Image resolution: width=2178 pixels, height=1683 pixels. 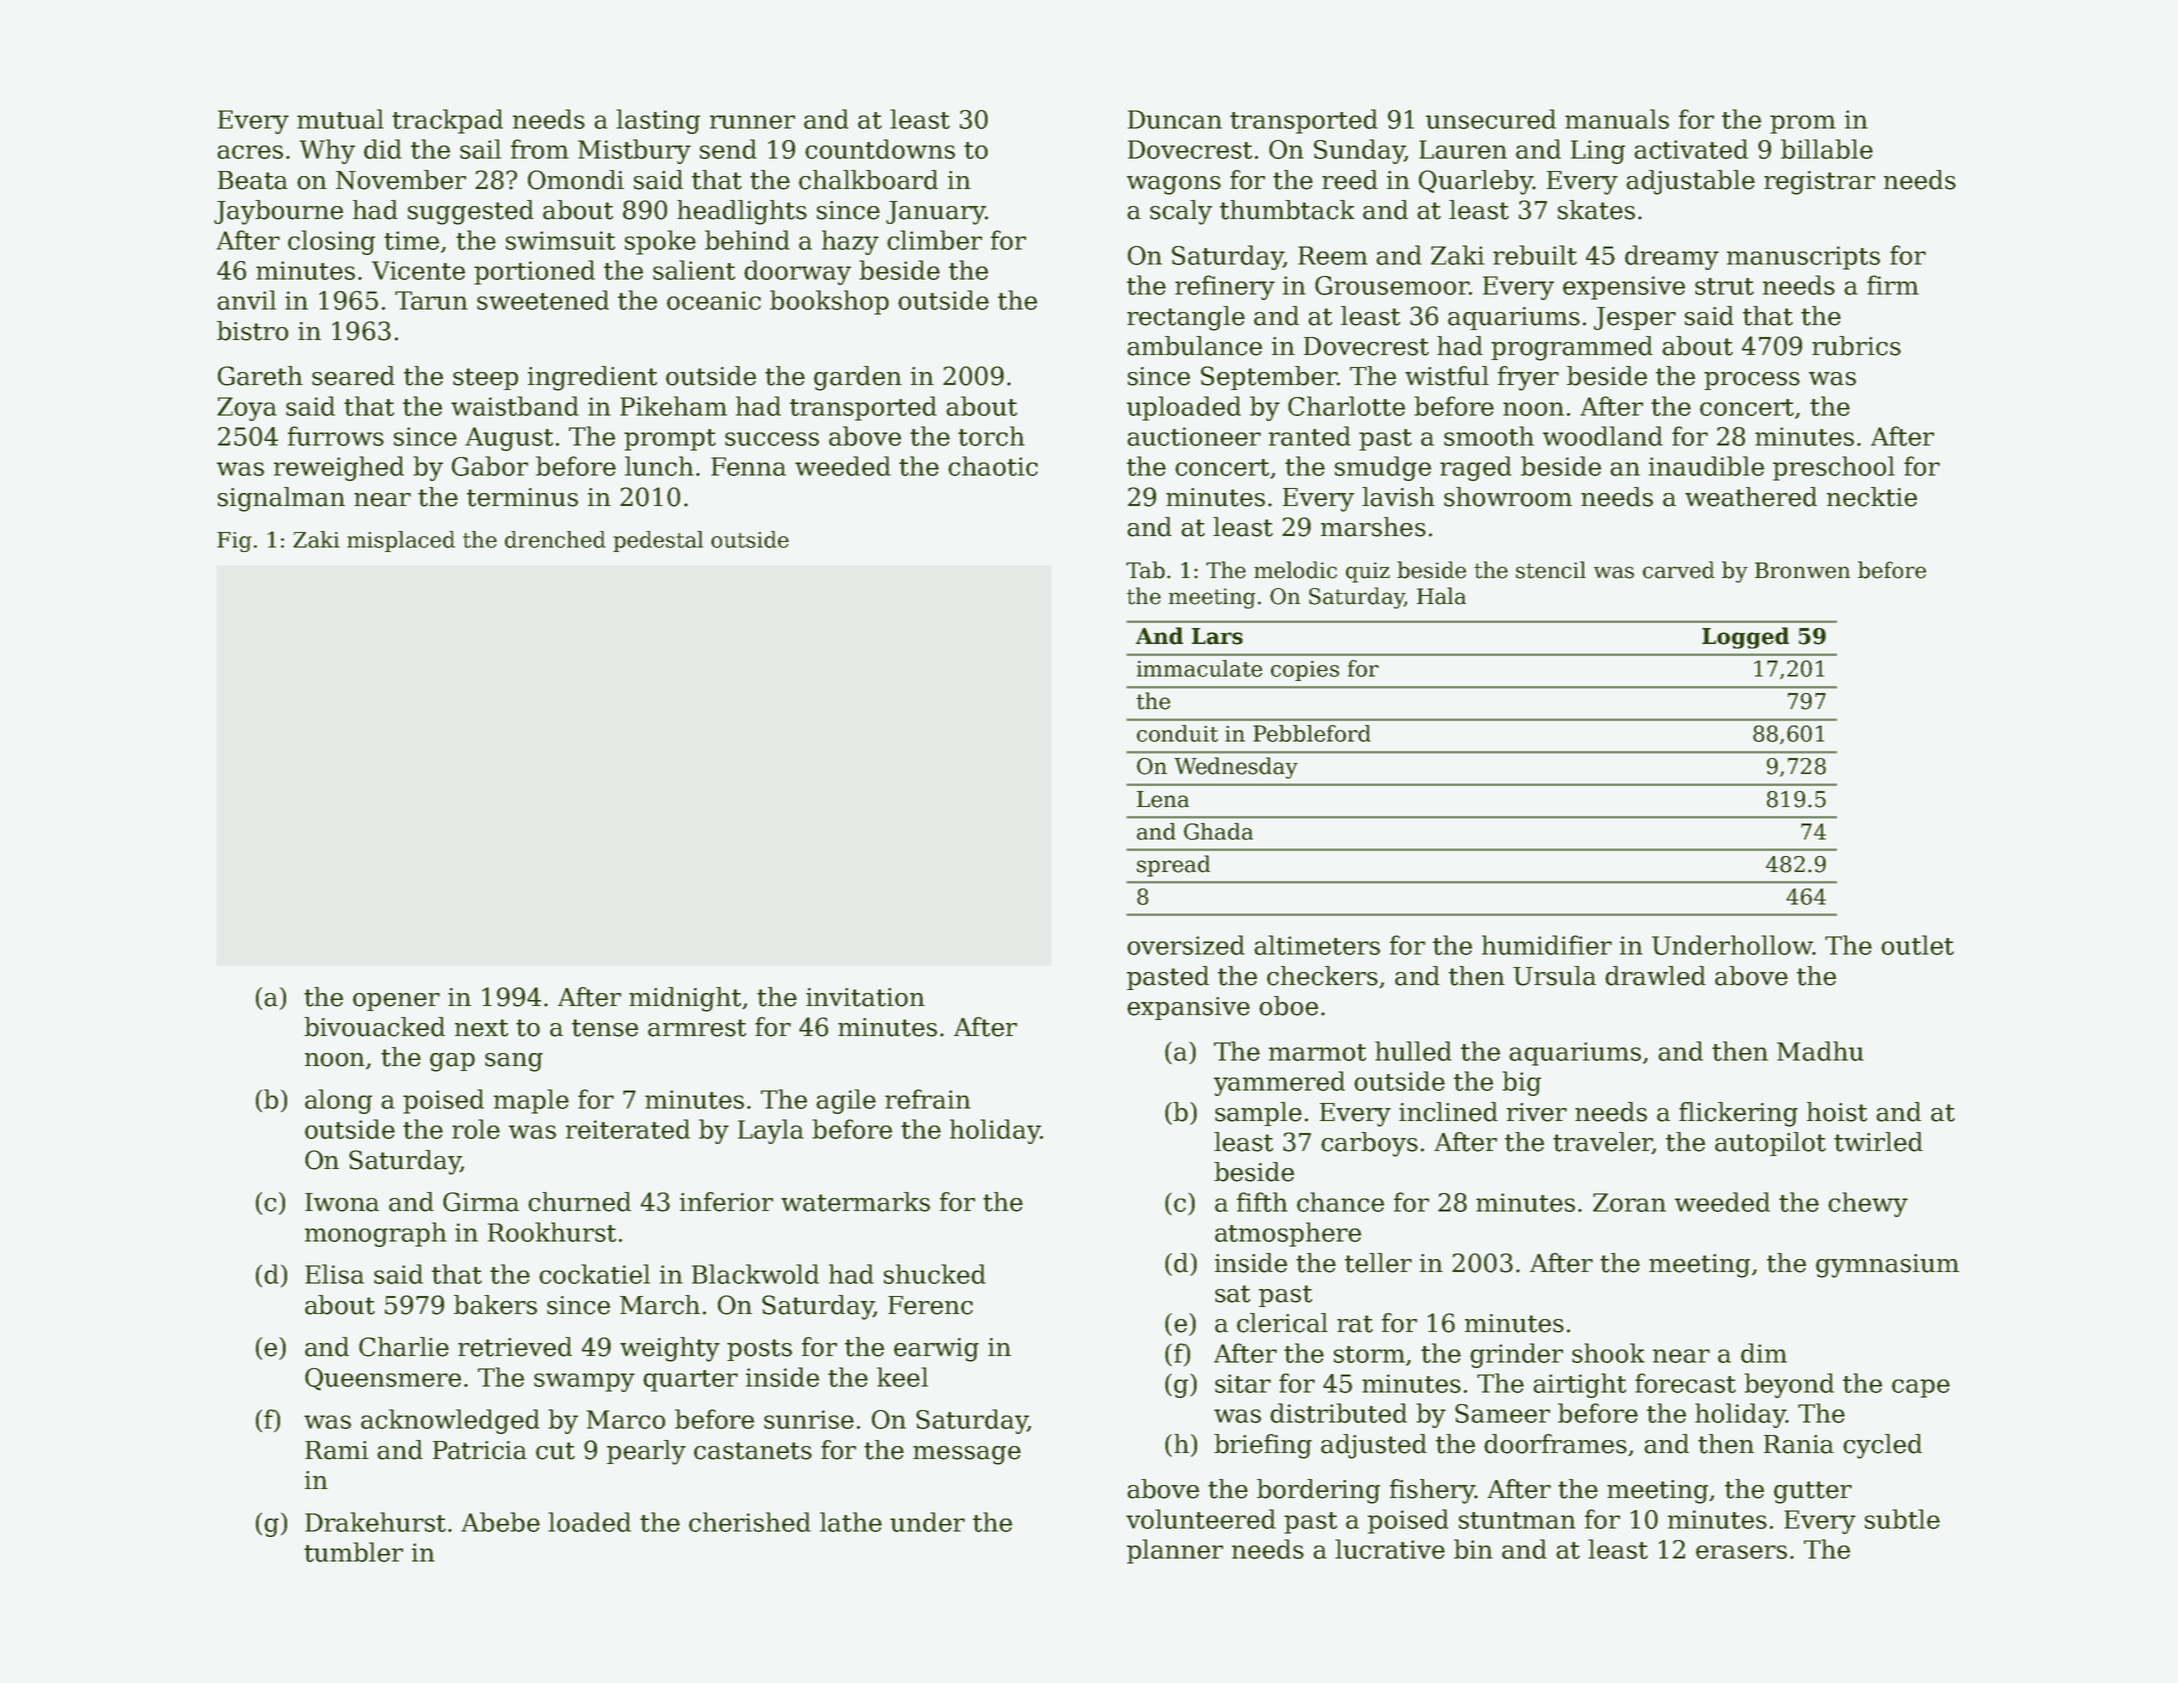 What do you see at coordinates (404, 1347) in the document?
I see `Charlie` at bounding box center [404, 1347].
